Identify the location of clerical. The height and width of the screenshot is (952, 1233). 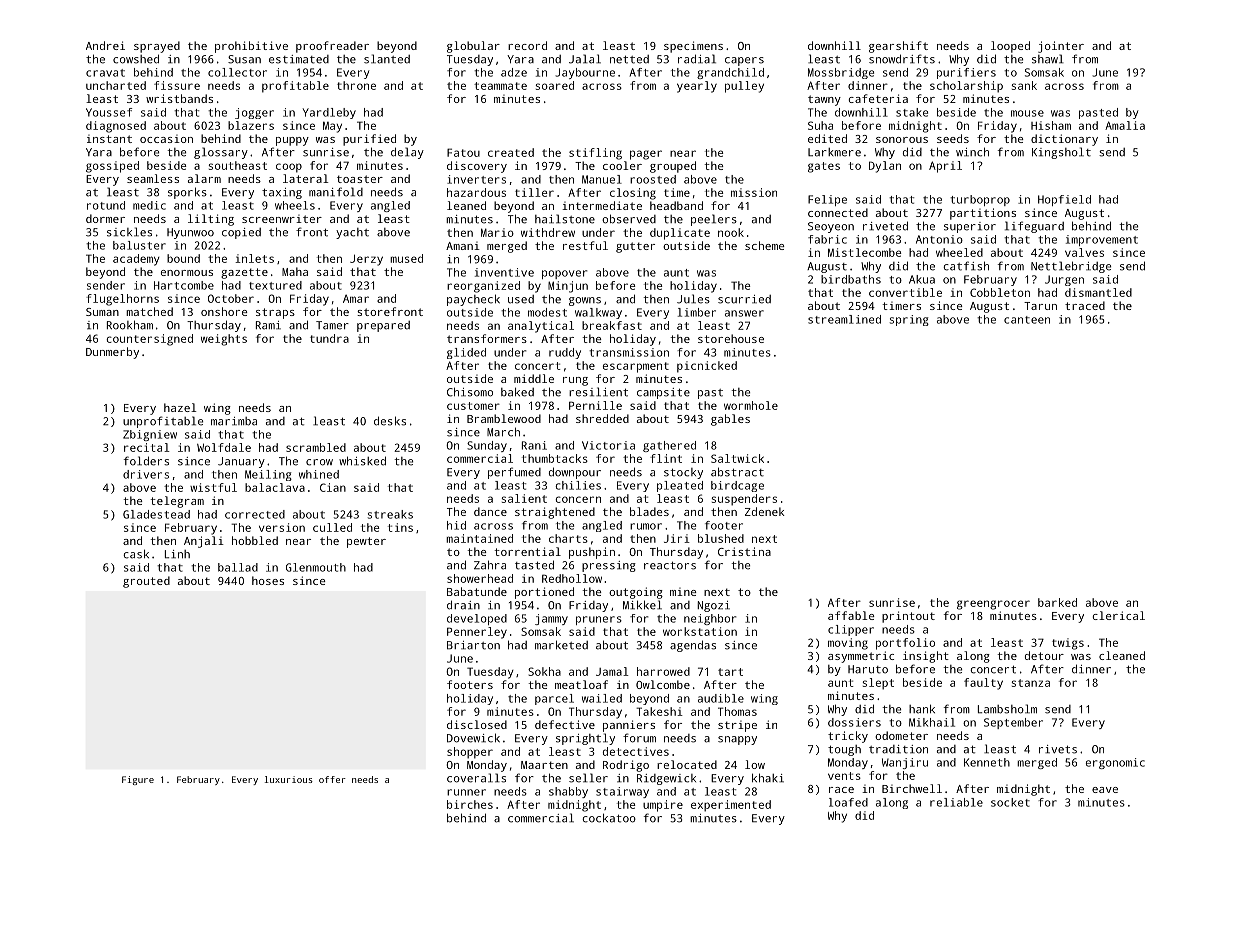
(1119, 615).
